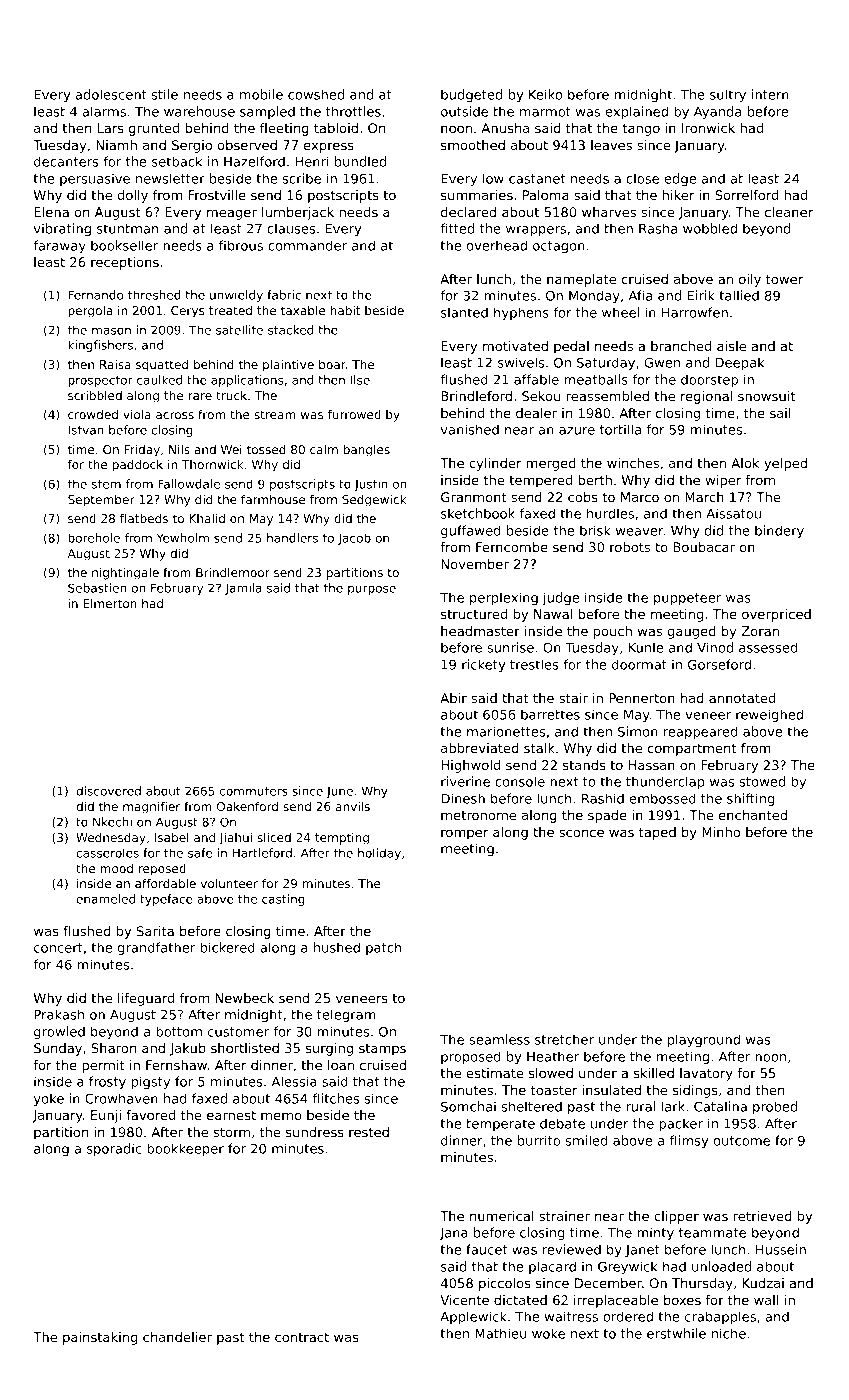  I want to click on telegram, so click(346, 1015).
